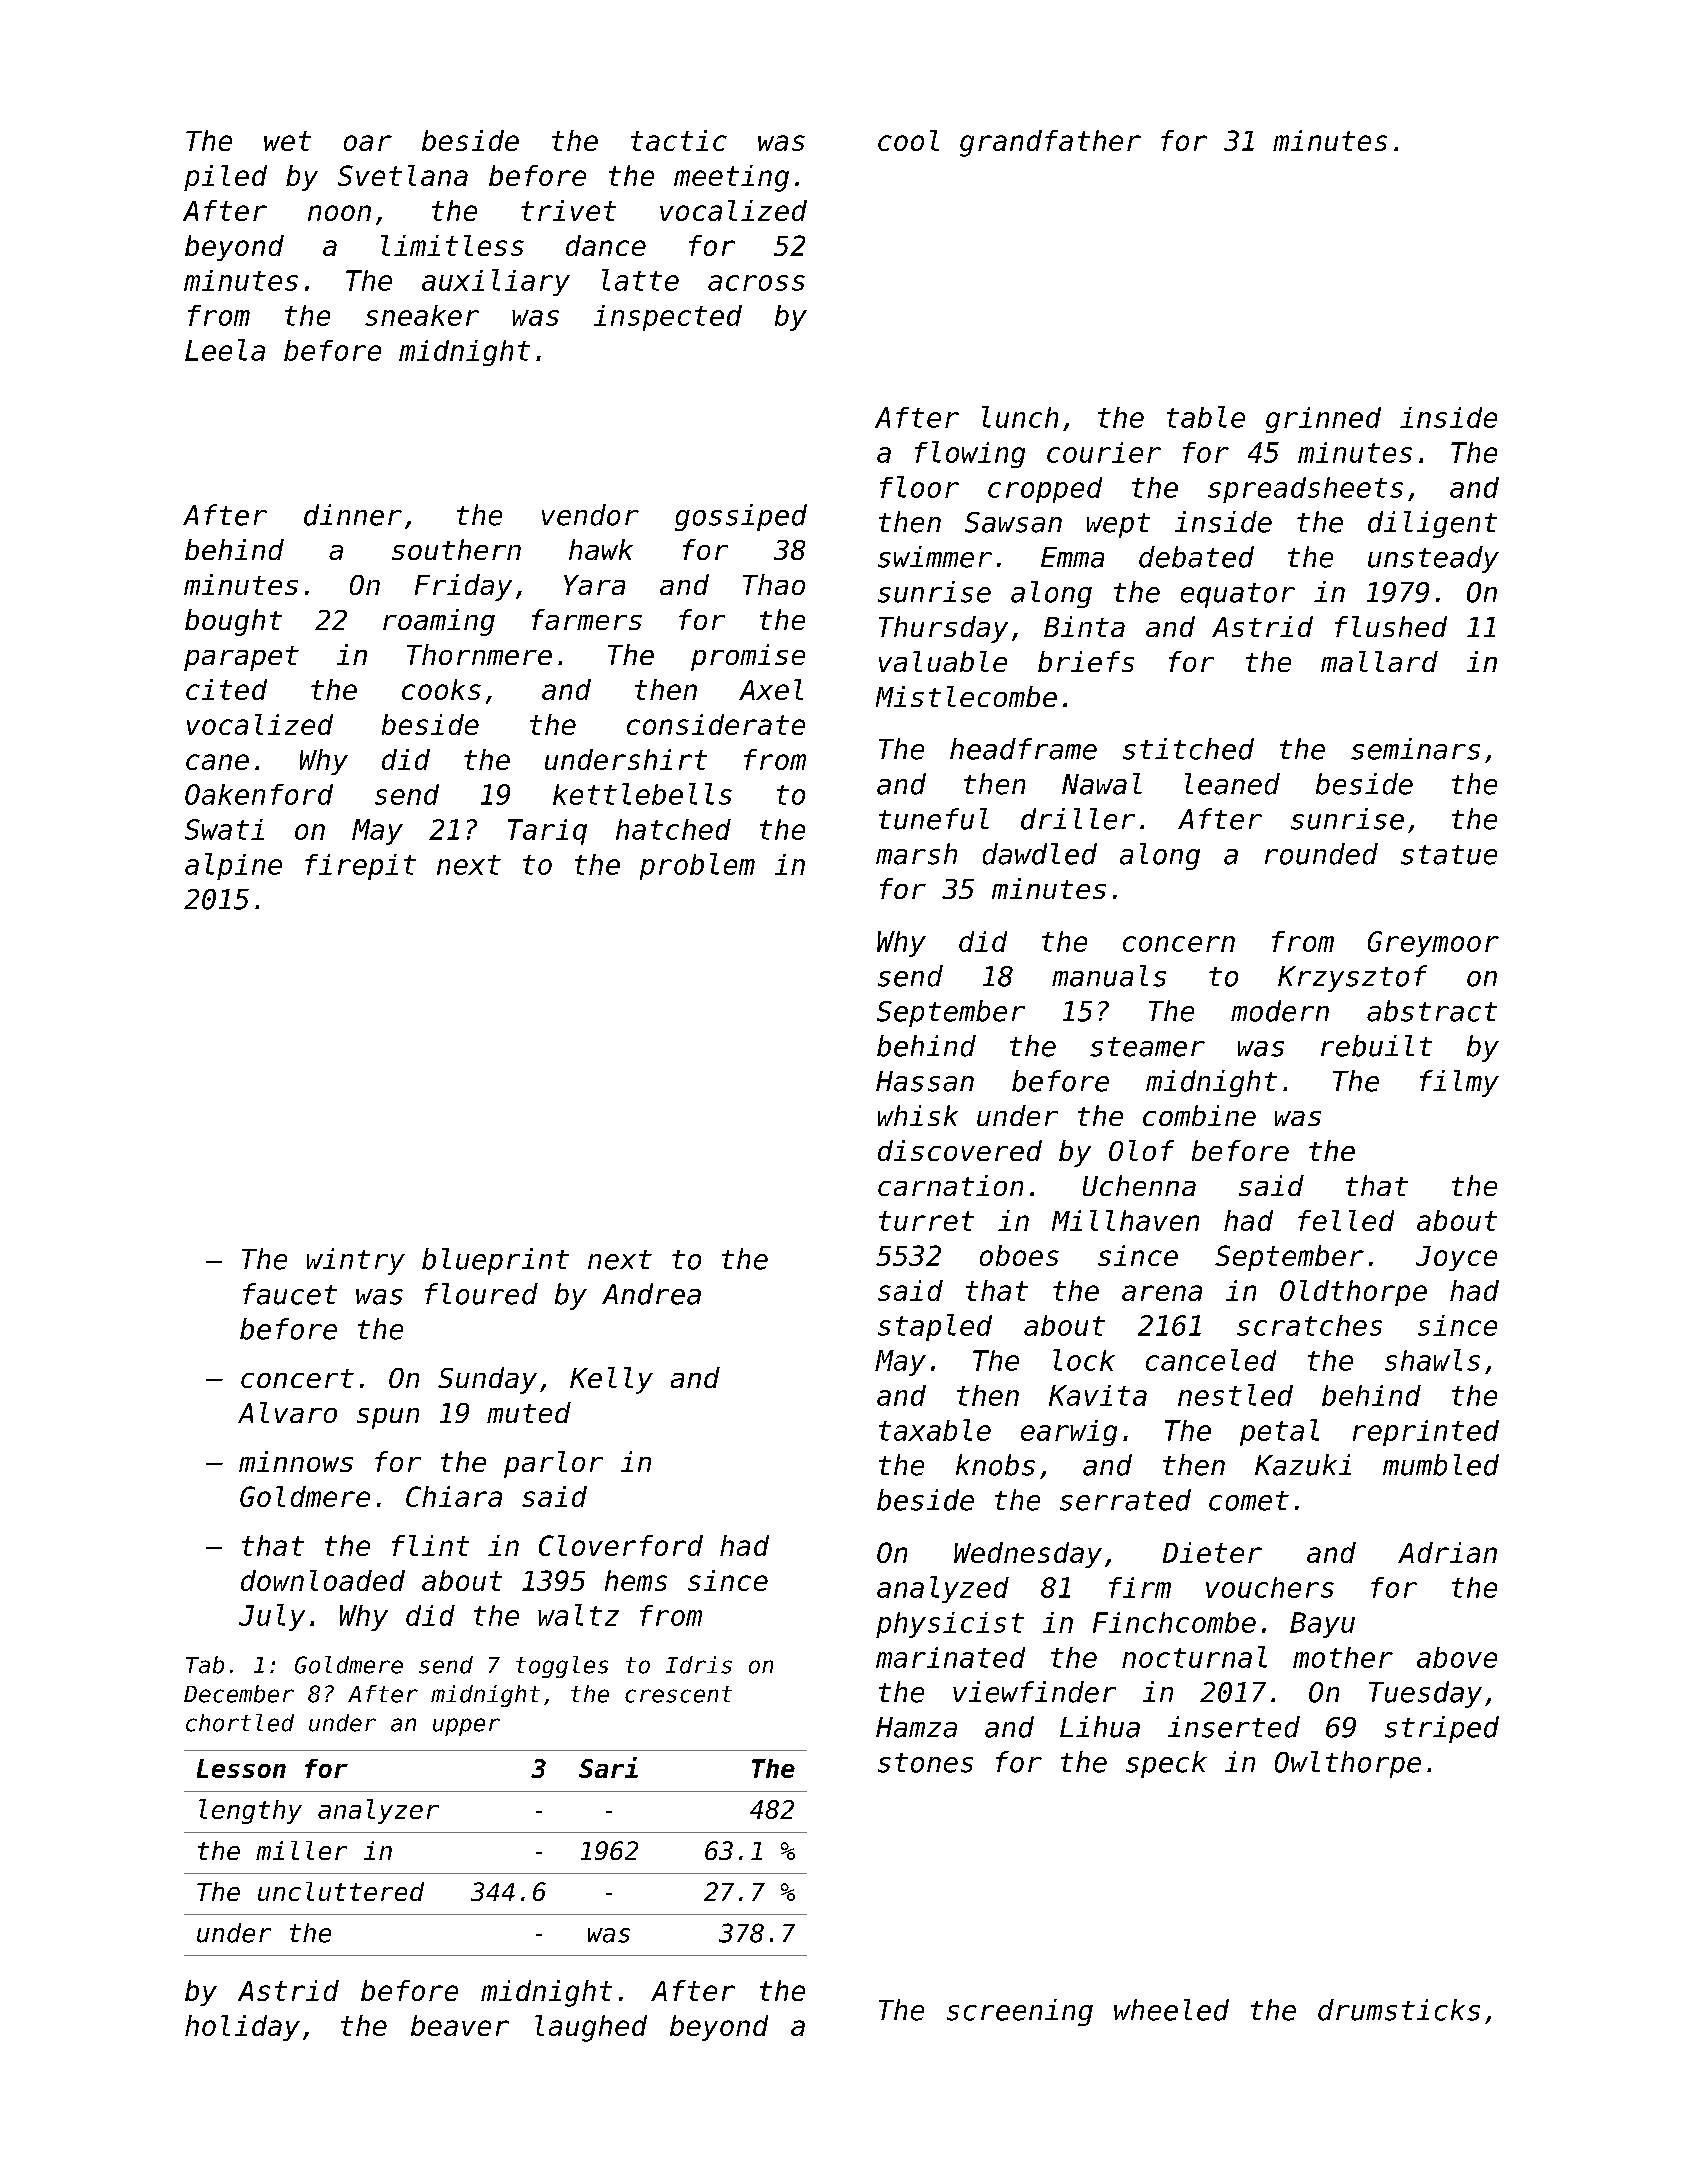  I want to click on blueprint, so click(495, 1261).
